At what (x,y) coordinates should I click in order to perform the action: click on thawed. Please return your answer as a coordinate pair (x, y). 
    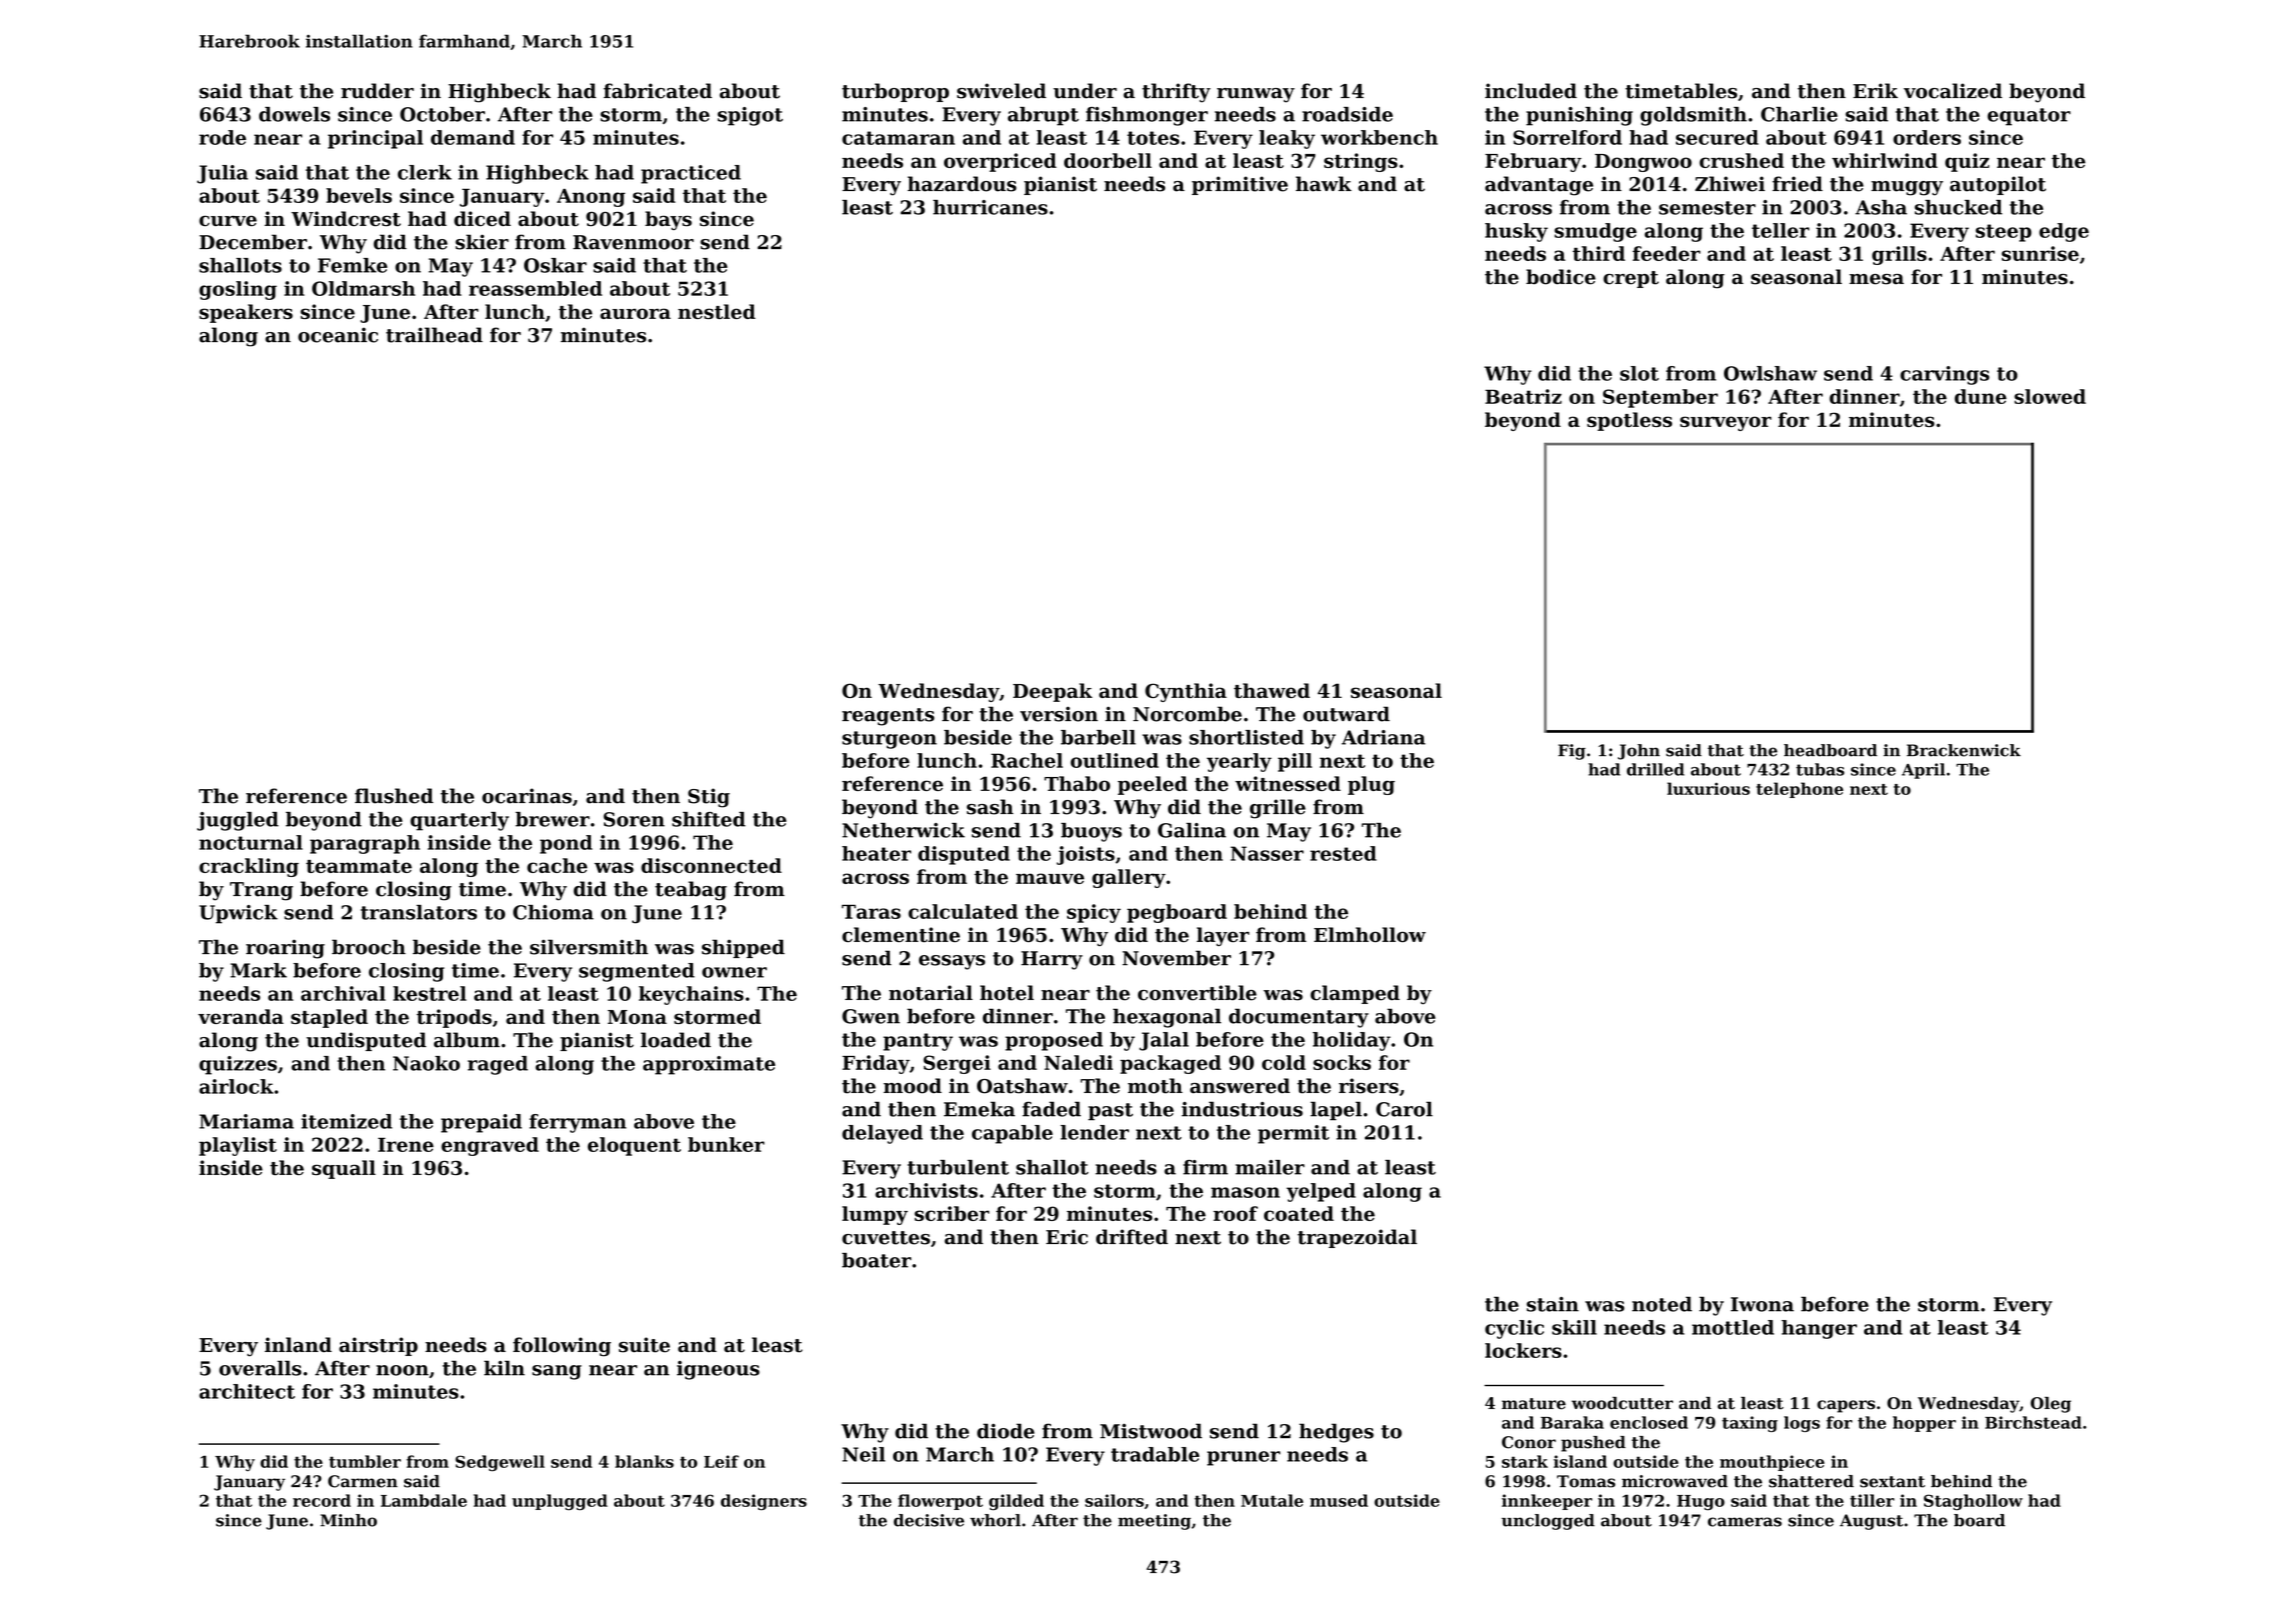
    Looking at the image, I should click on (1272, 690).
